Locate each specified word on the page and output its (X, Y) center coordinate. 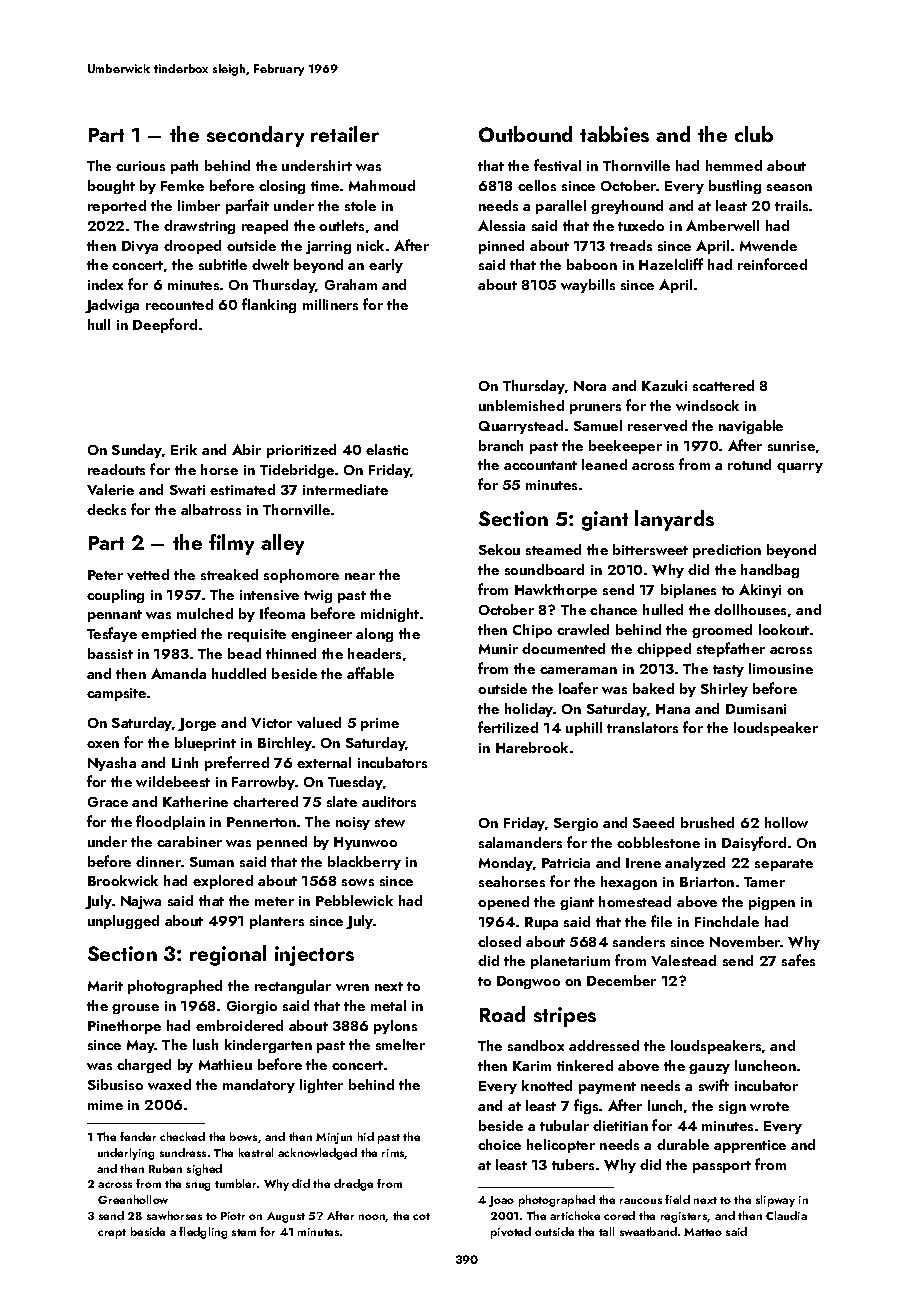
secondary (255, 136)
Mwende (768, 245)
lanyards (674, 520)
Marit (105, 986)
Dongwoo (528, 982)
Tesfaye (112, 634)
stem (244, 1232)
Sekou (499, 549)
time (325, 186)
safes (798, 960)
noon (372, 1218)
